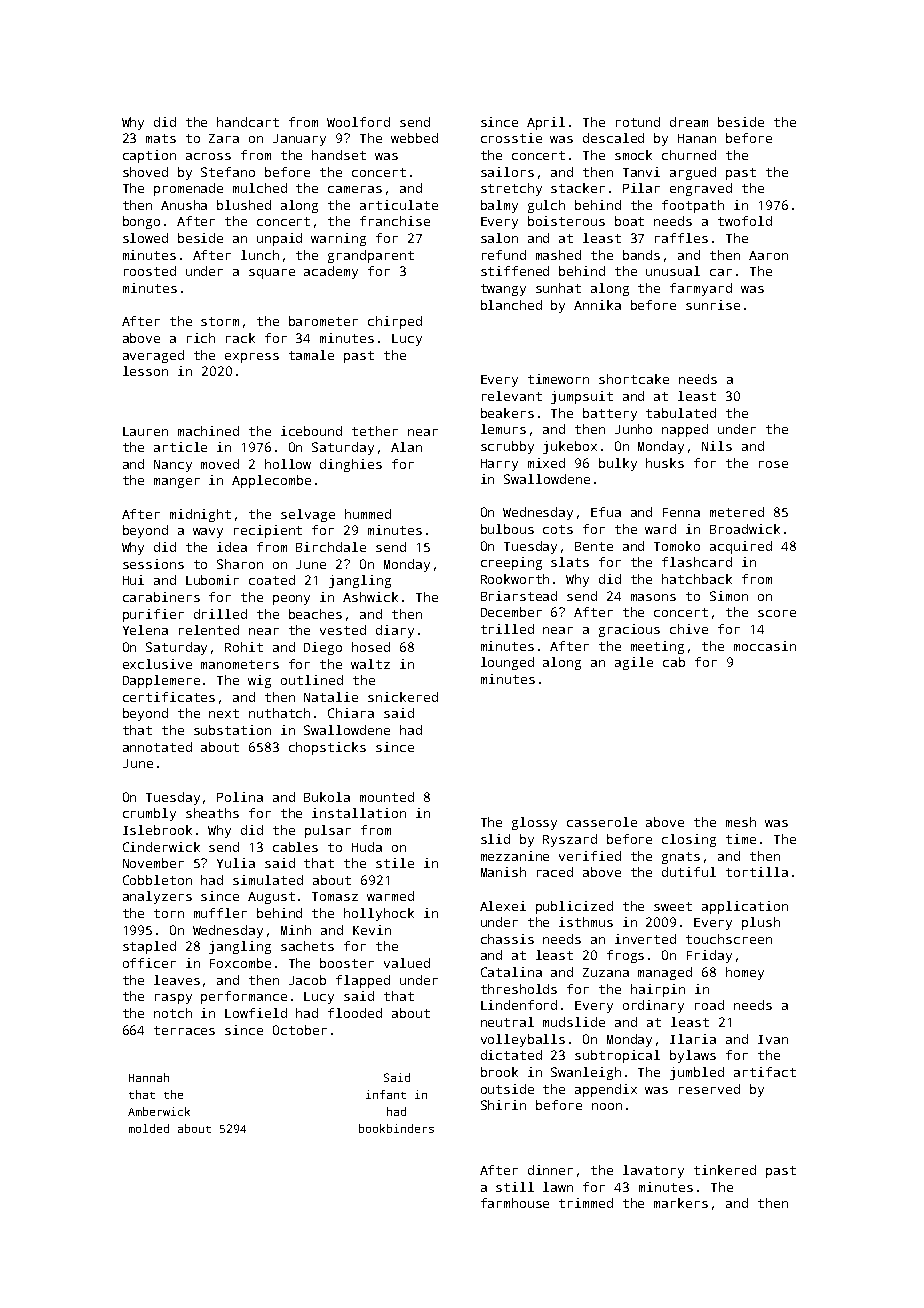  I want to click on wig, so click(259, 681).
